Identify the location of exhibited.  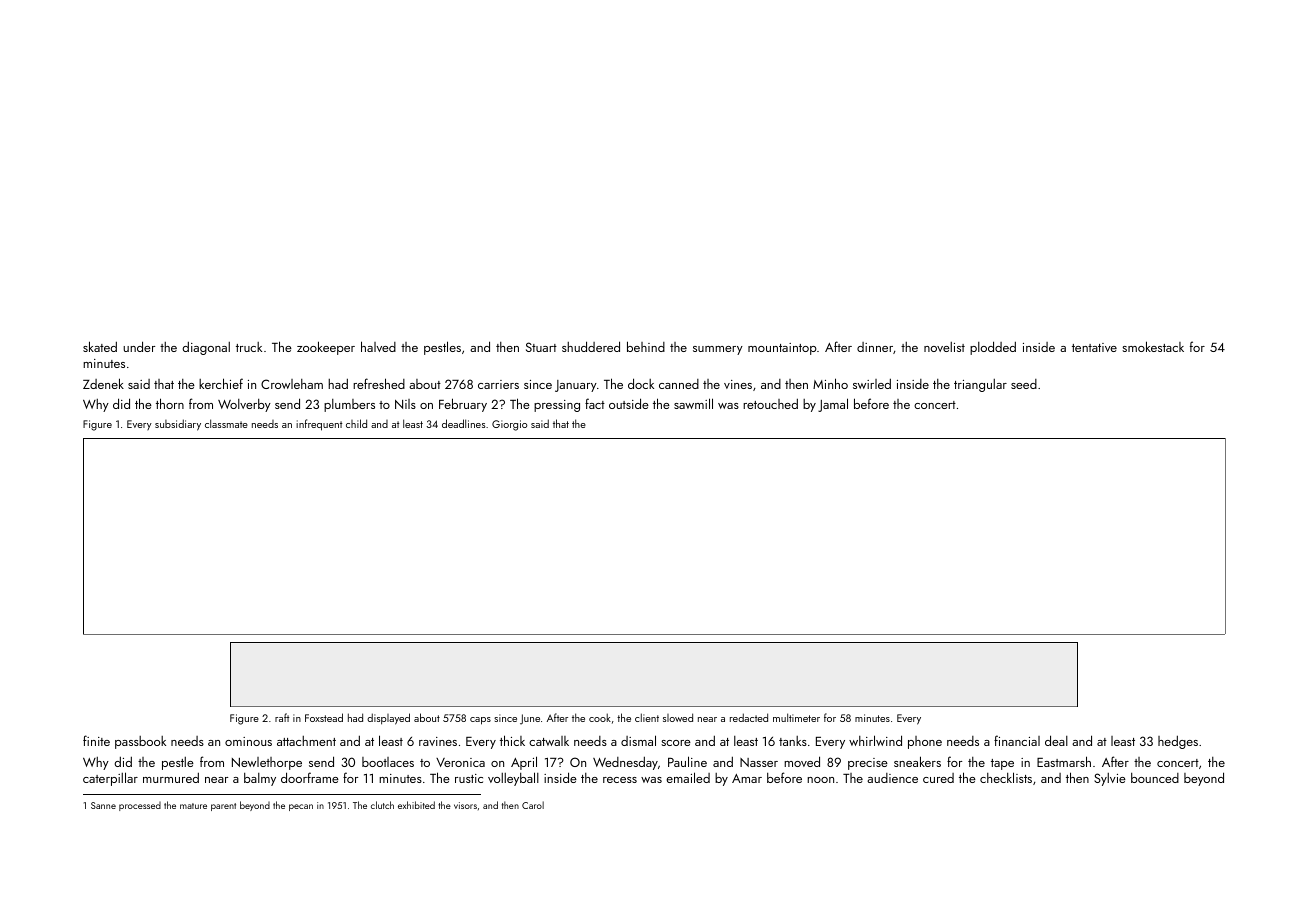
(416, 805).
